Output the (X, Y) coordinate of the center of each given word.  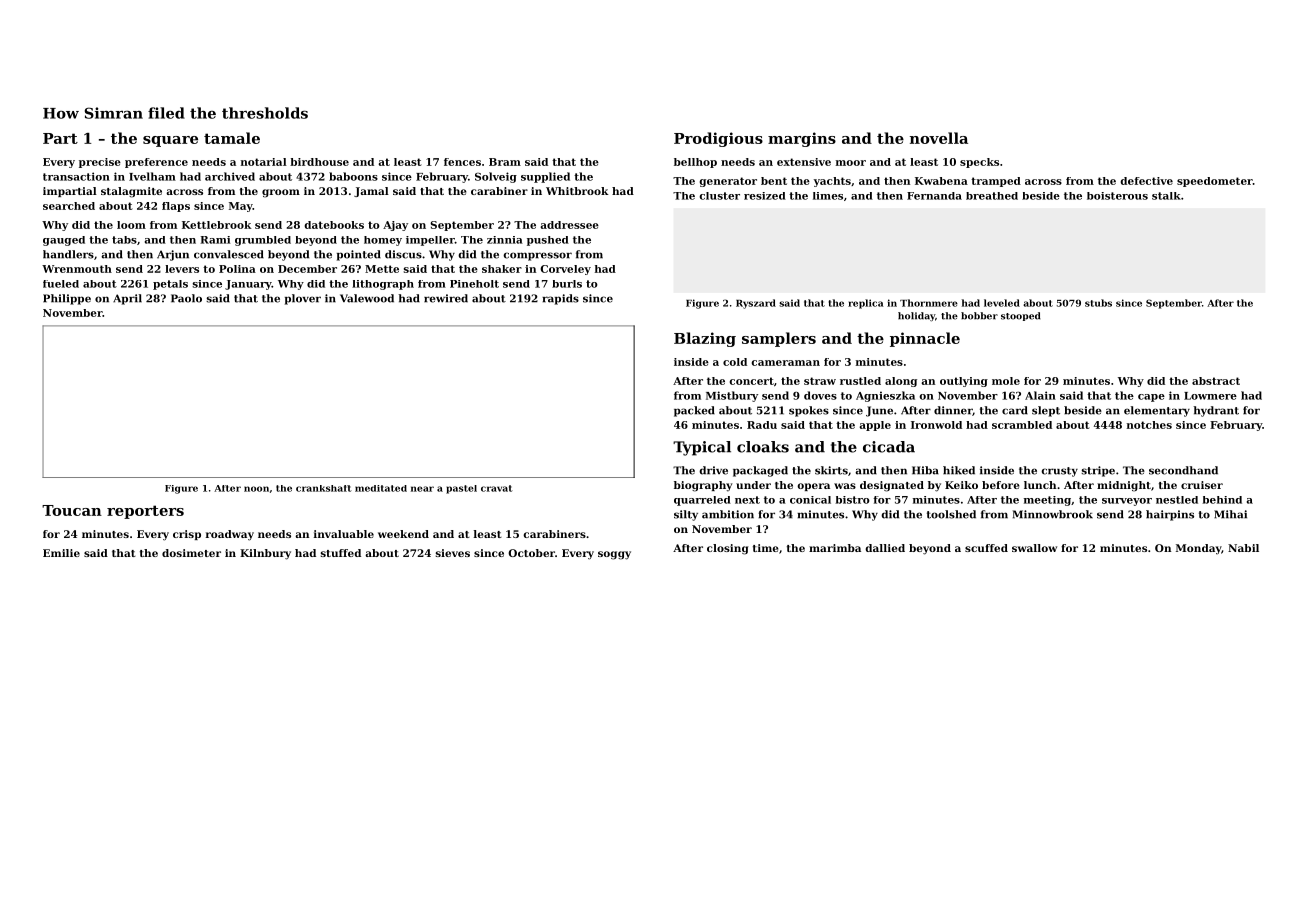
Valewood (367, 298)
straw (820, 381)
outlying (964, 382)
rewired (446, 298)
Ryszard (756, 304)
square (170, 141)
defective (1147, 181)
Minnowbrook (1053, 514)
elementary (1157, 411)
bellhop (695, 163)
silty (686, 515)
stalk (1166, 196)
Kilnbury (265, 554)
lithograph (383, 285)
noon (256, 489)
